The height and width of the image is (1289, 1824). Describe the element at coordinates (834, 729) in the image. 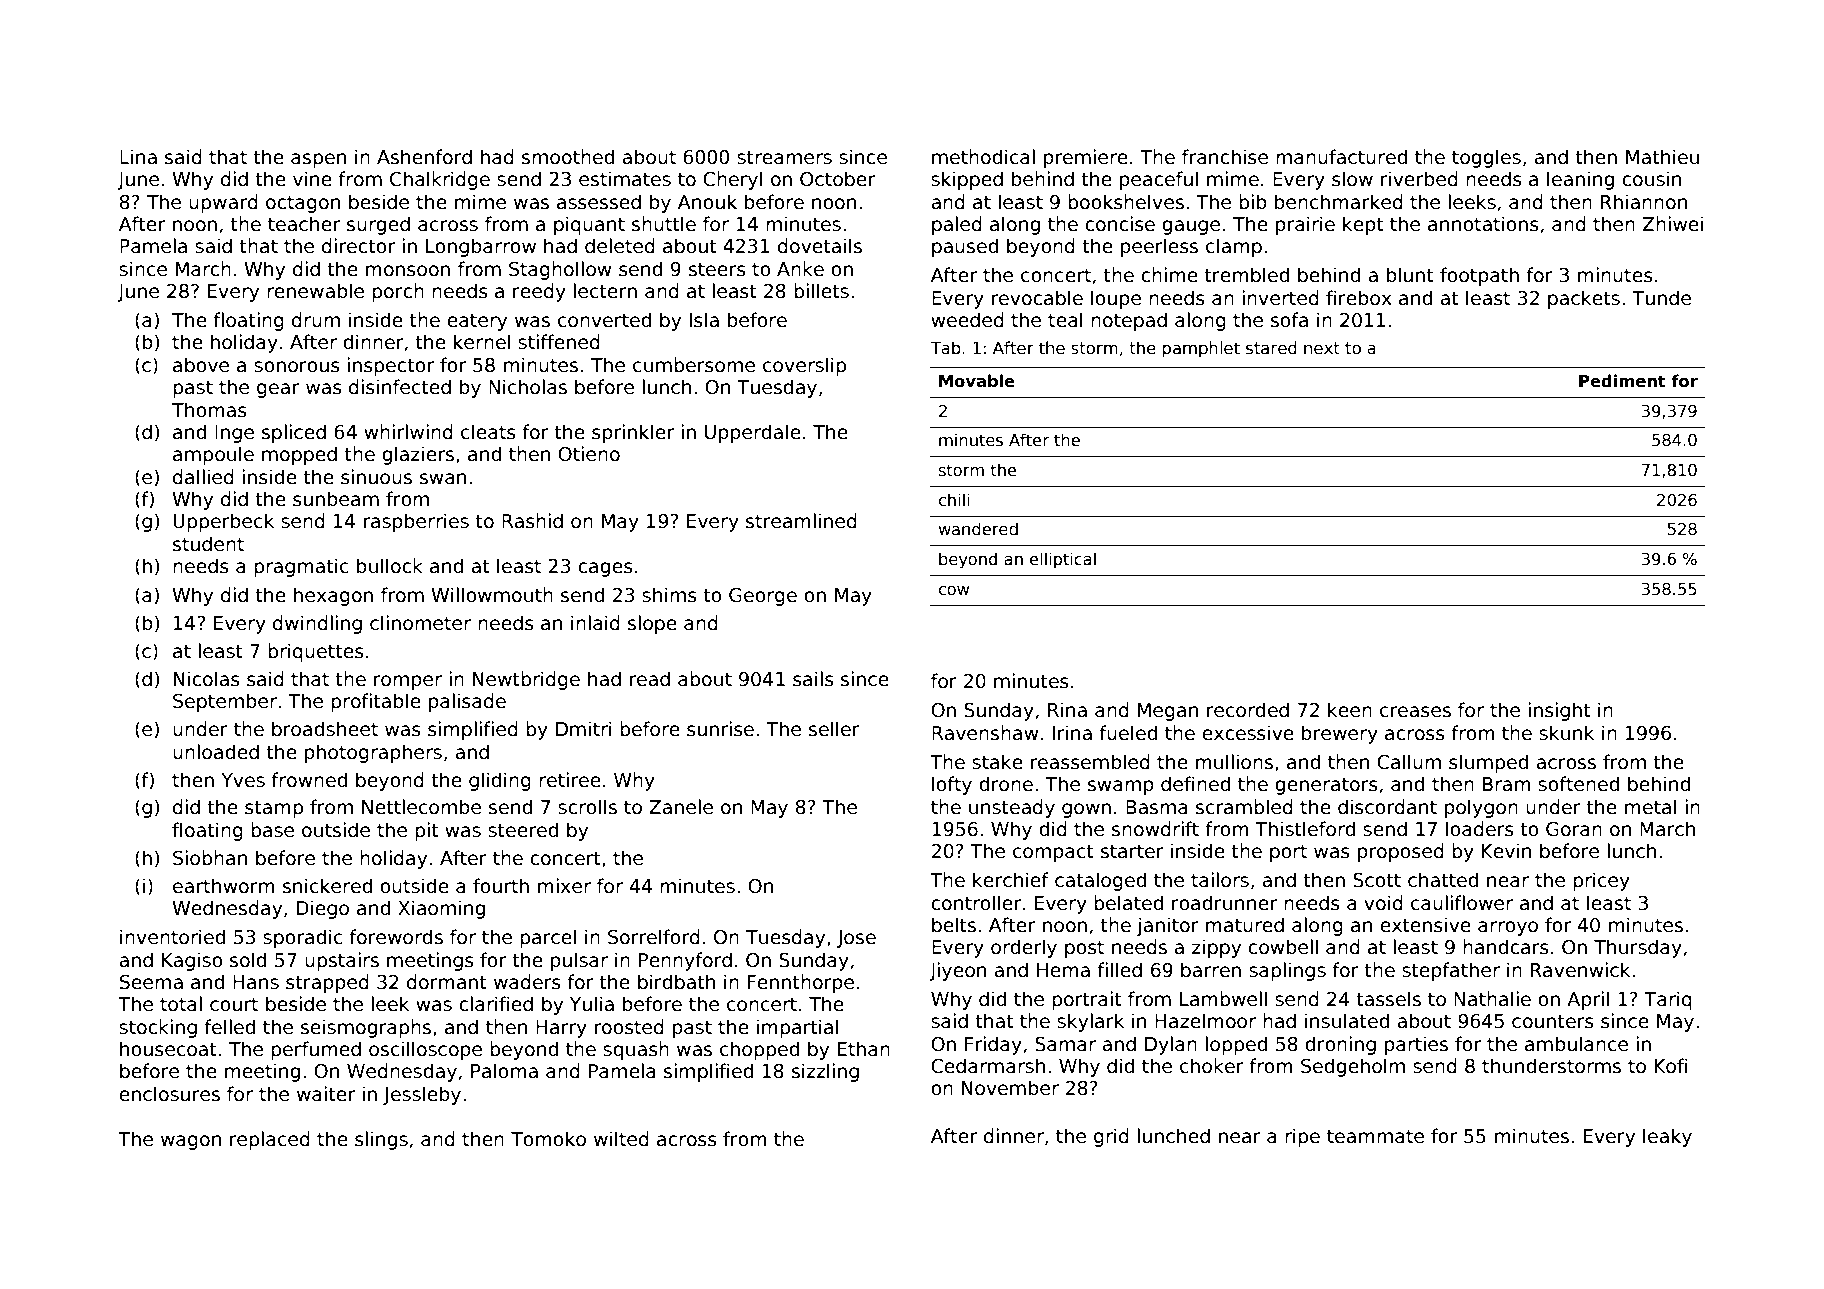

I see `seller` at that location.
